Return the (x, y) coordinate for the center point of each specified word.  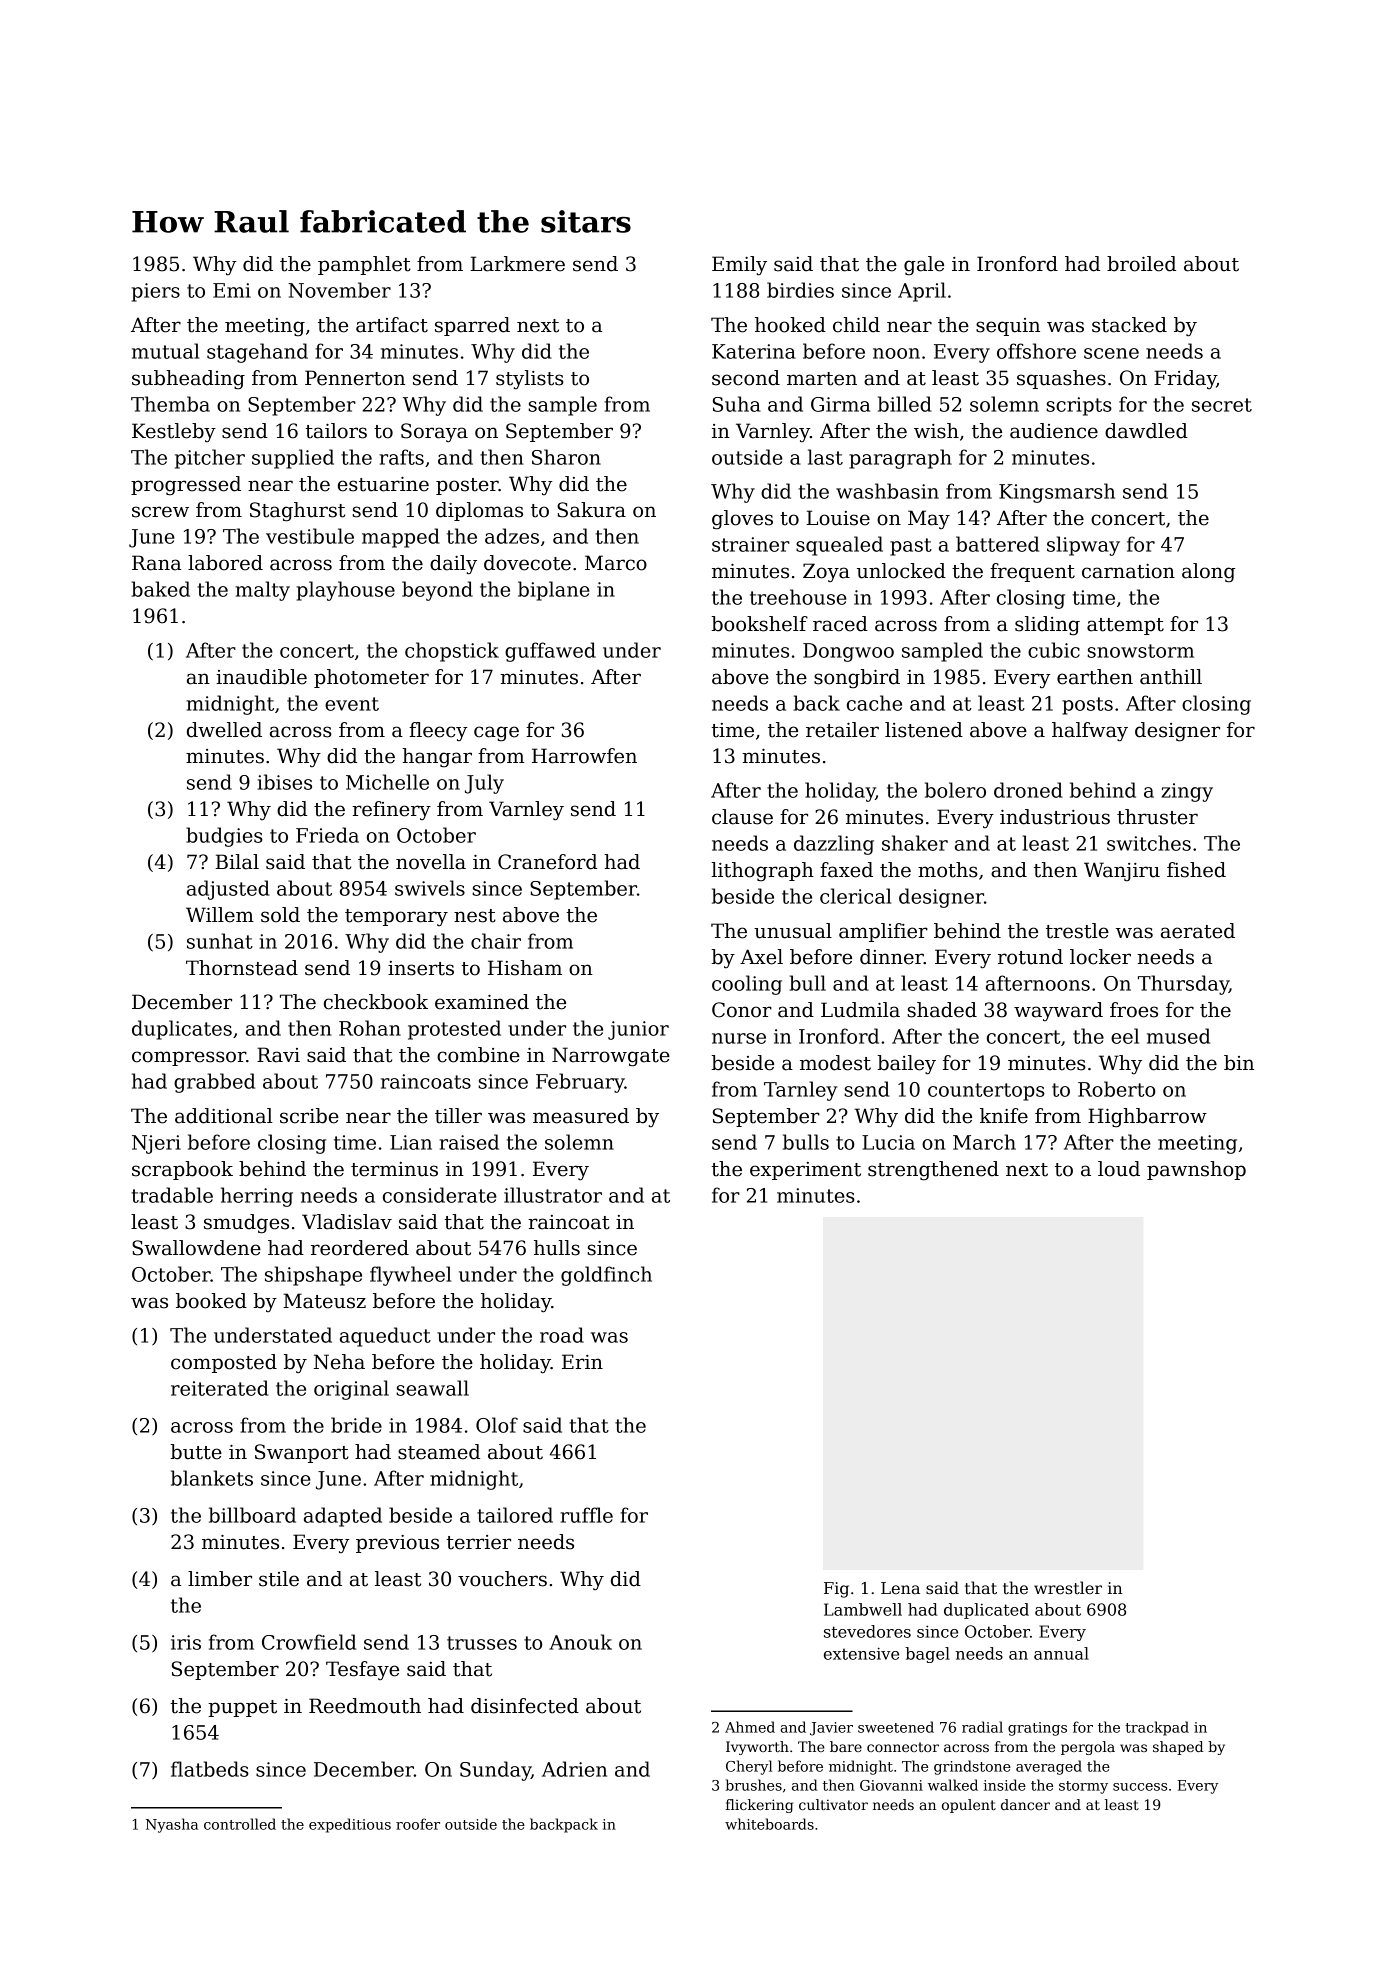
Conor (742, 1010)
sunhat (220, 941)
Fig (836, 1590)
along (1208, 573)
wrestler (1068, 1587)
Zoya (826, 572)
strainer (751, 544)
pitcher (210, 459)
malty (262, 591)
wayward (1058, 1011)
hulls (557, 1248)
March (984, 1142)
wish (936, 431)
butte (196, 1452)
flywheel (410, 1276)
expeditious (350, 1825)
